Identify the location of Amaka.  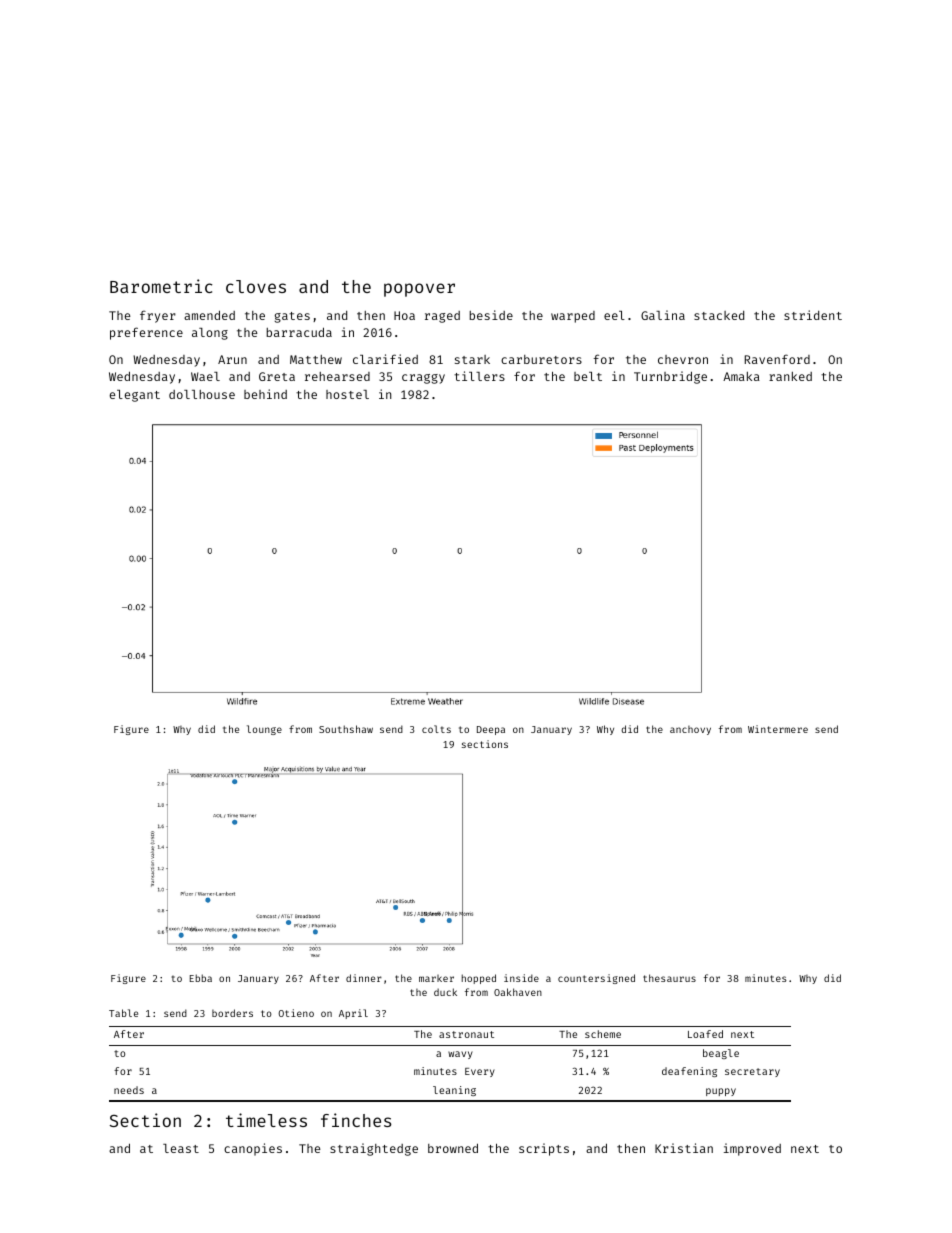
(741, 376).
